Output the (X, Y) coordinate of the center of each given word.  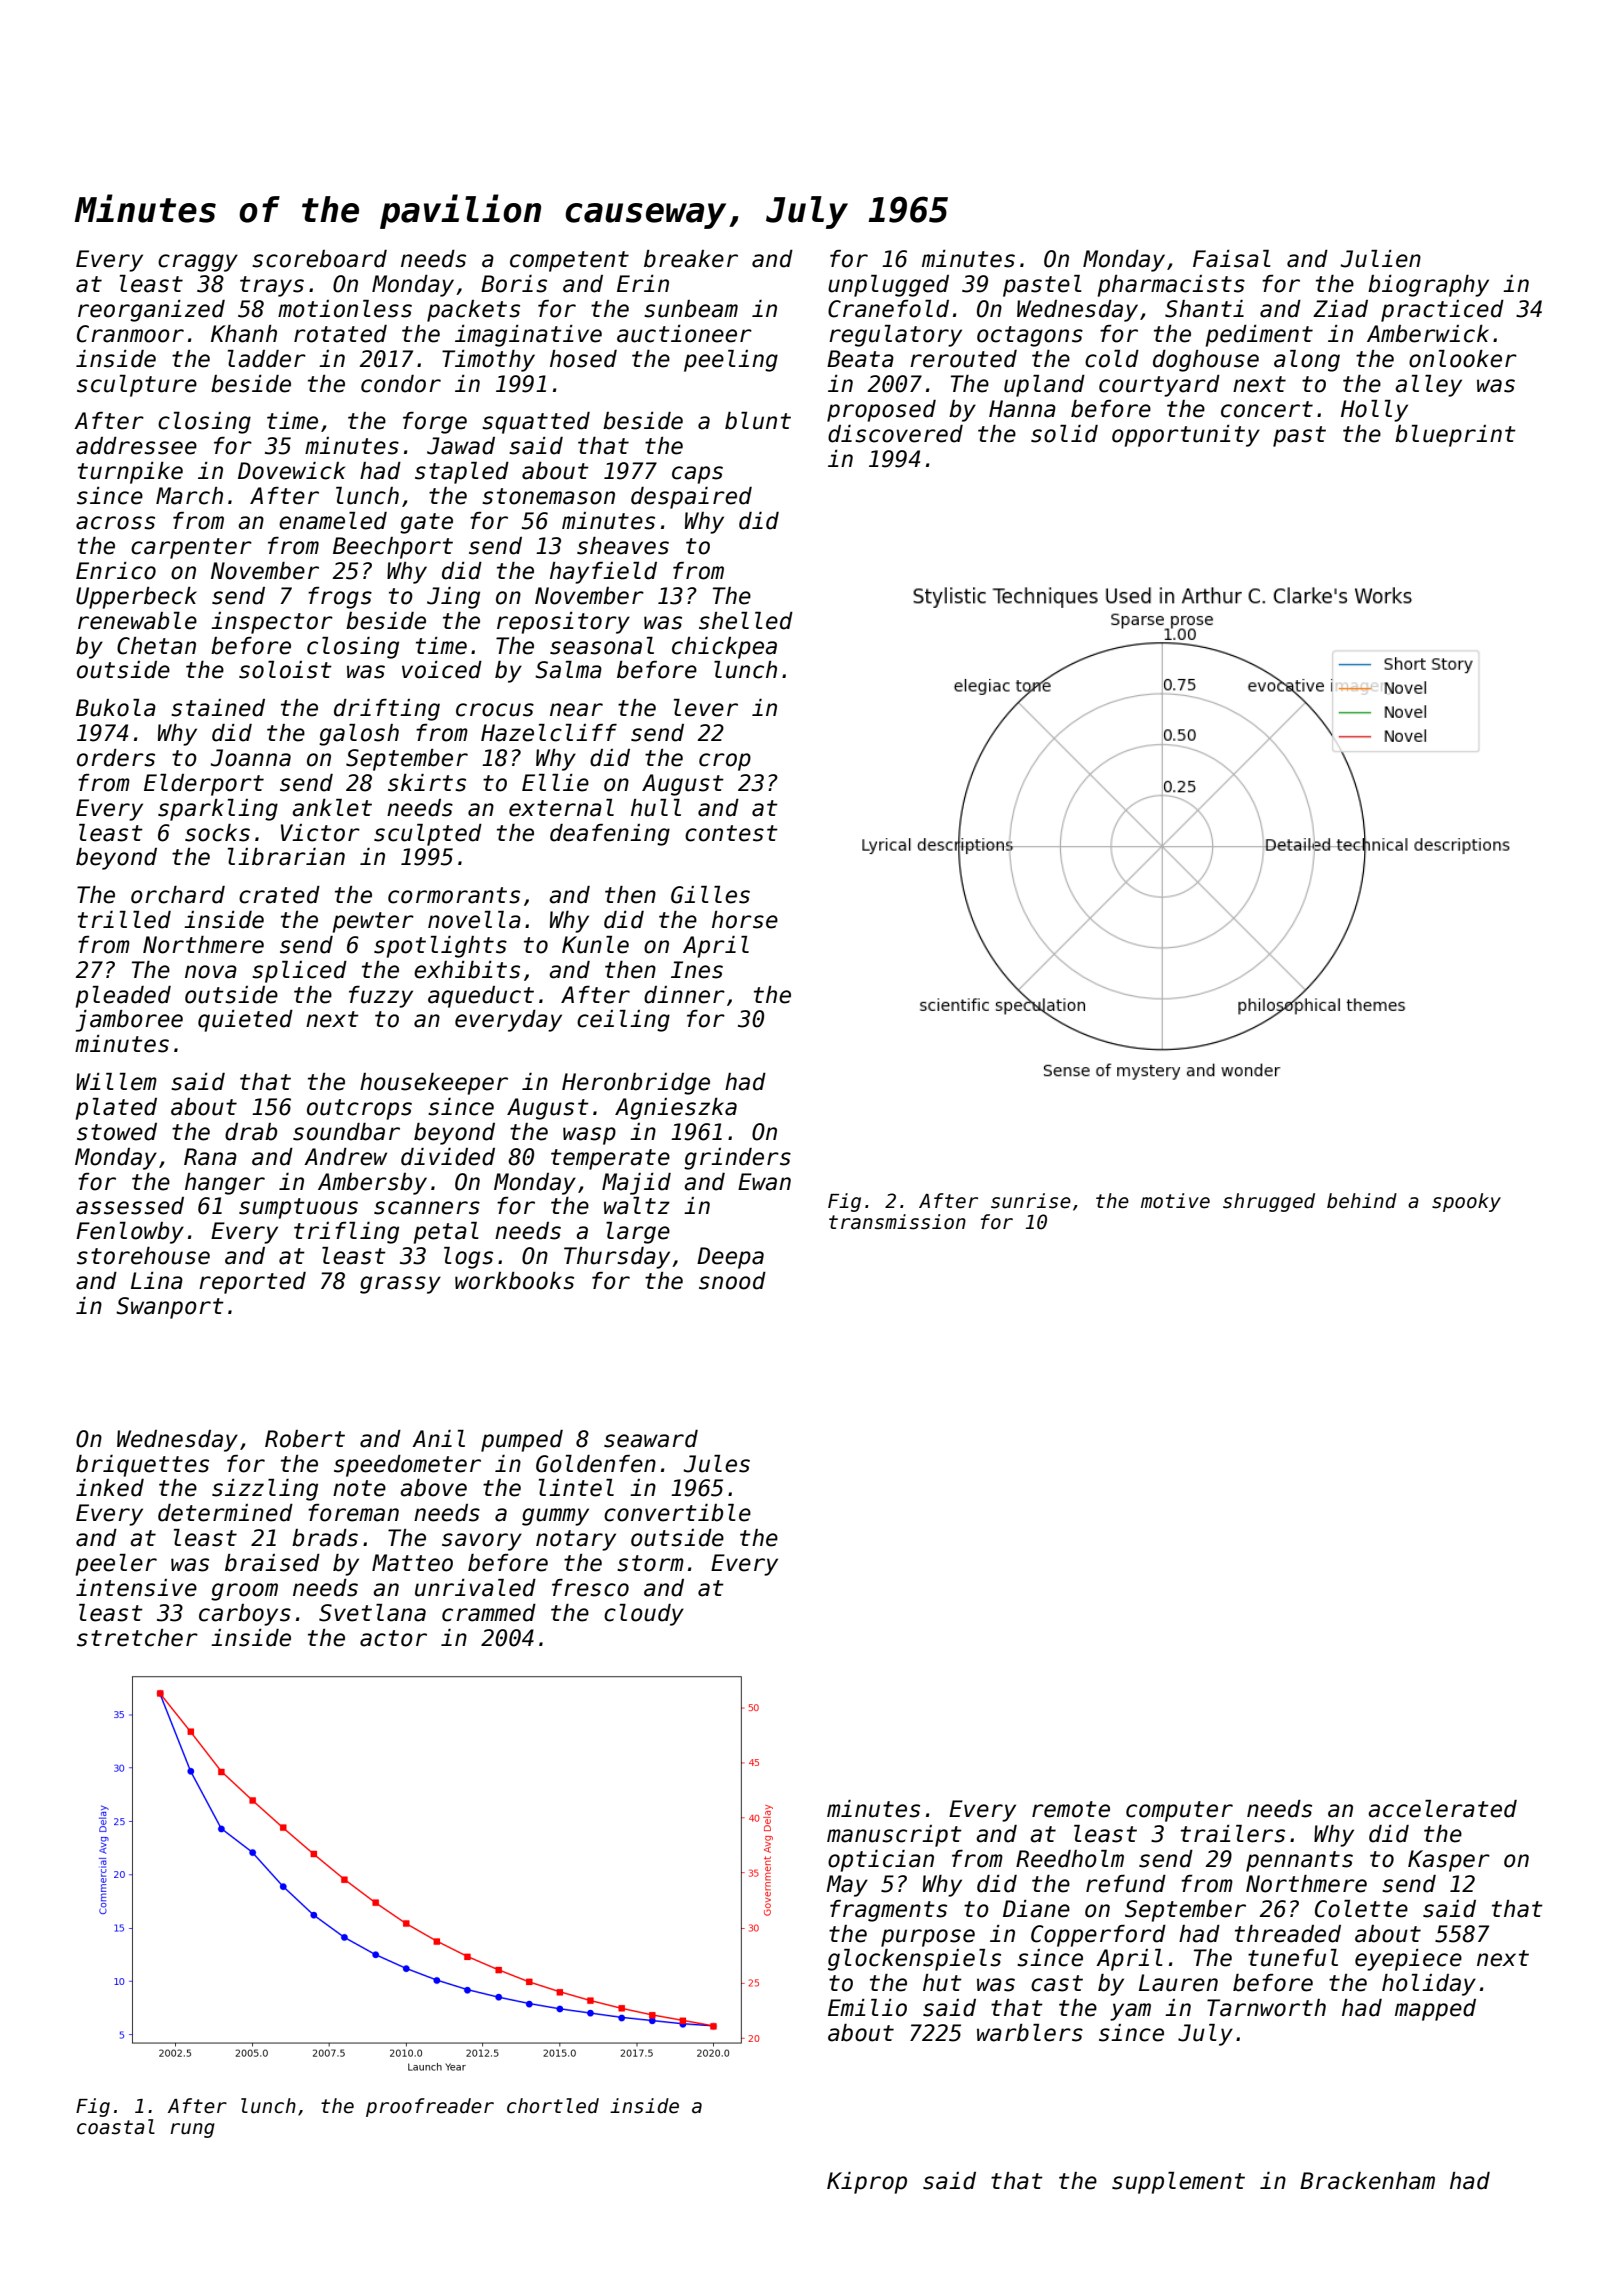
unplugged (888, 286)
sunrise (1031, 1201)
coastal (116, 2127)
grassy (400, 1285)
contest (731, 833)
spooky (1466, 1202)
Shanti (1204, 309)
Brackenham (1367, 2181)
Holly (1374, 411)
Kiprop (867, 2183)
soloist (285, 670)
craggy (198, 263)
